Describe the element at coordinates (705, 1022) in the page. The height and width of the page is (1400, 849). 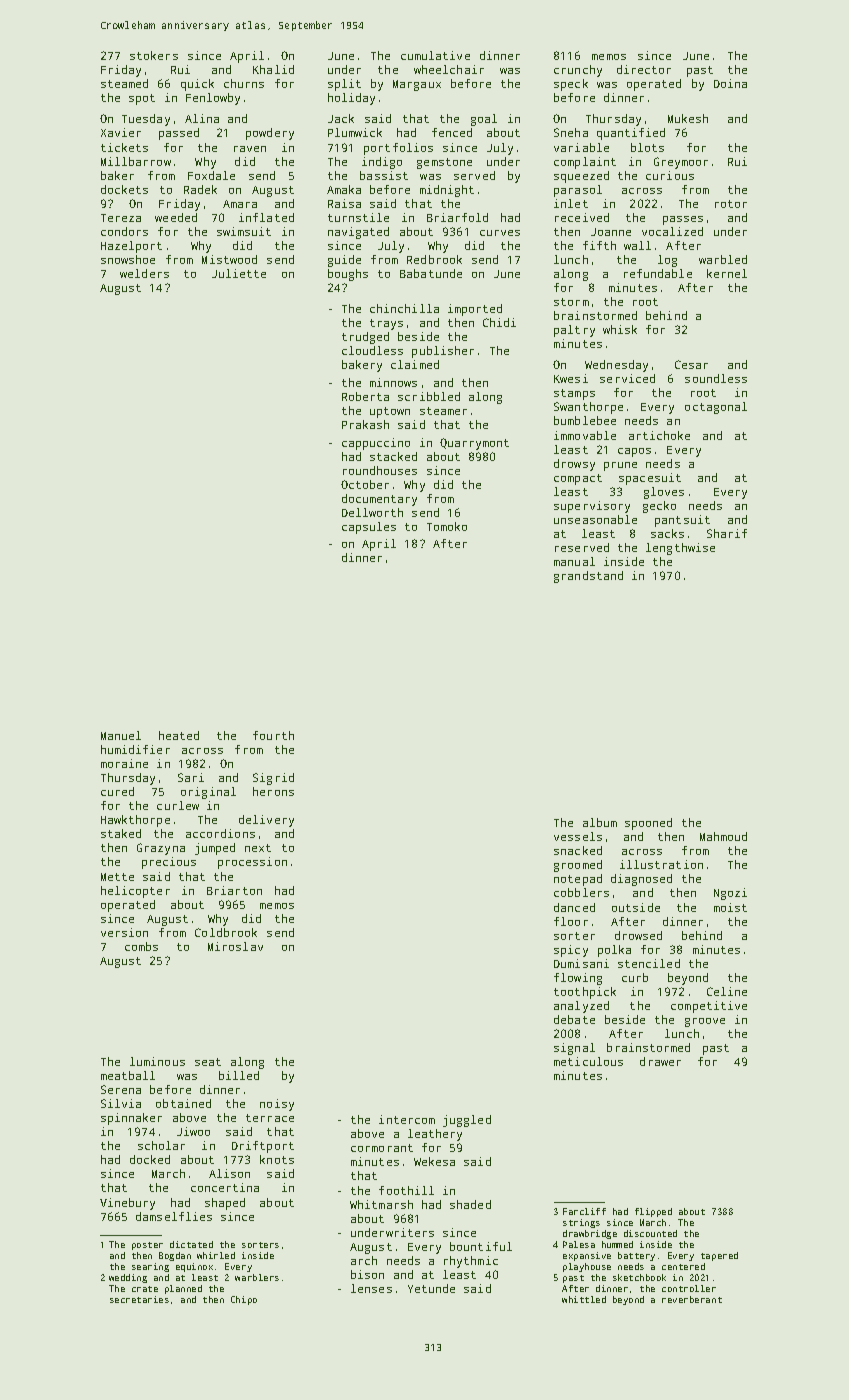
I see `groove` at that location.
